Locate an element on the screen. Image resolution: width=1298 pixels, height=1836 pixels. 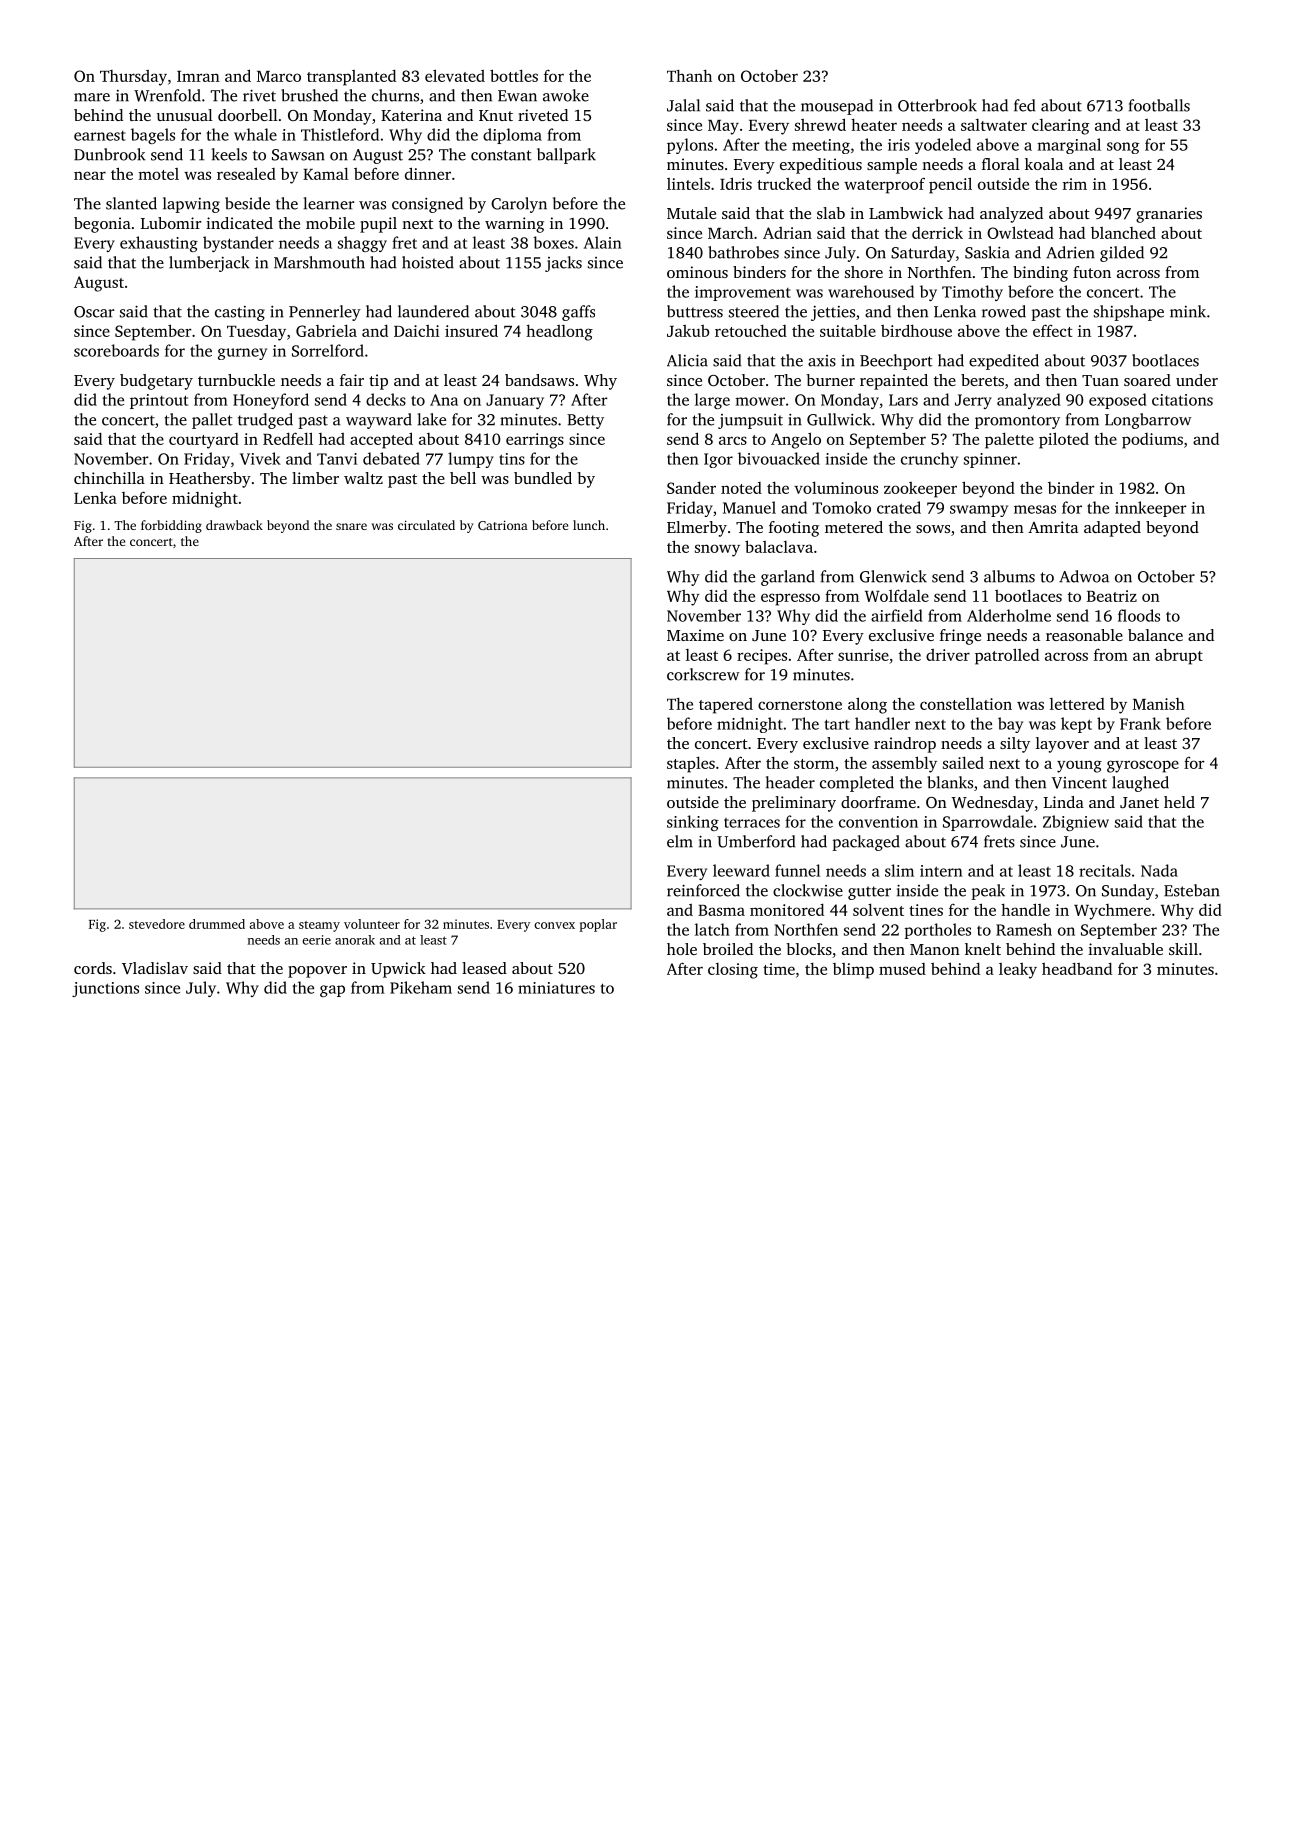
patrolled is located at coordinates (1007, 656).
